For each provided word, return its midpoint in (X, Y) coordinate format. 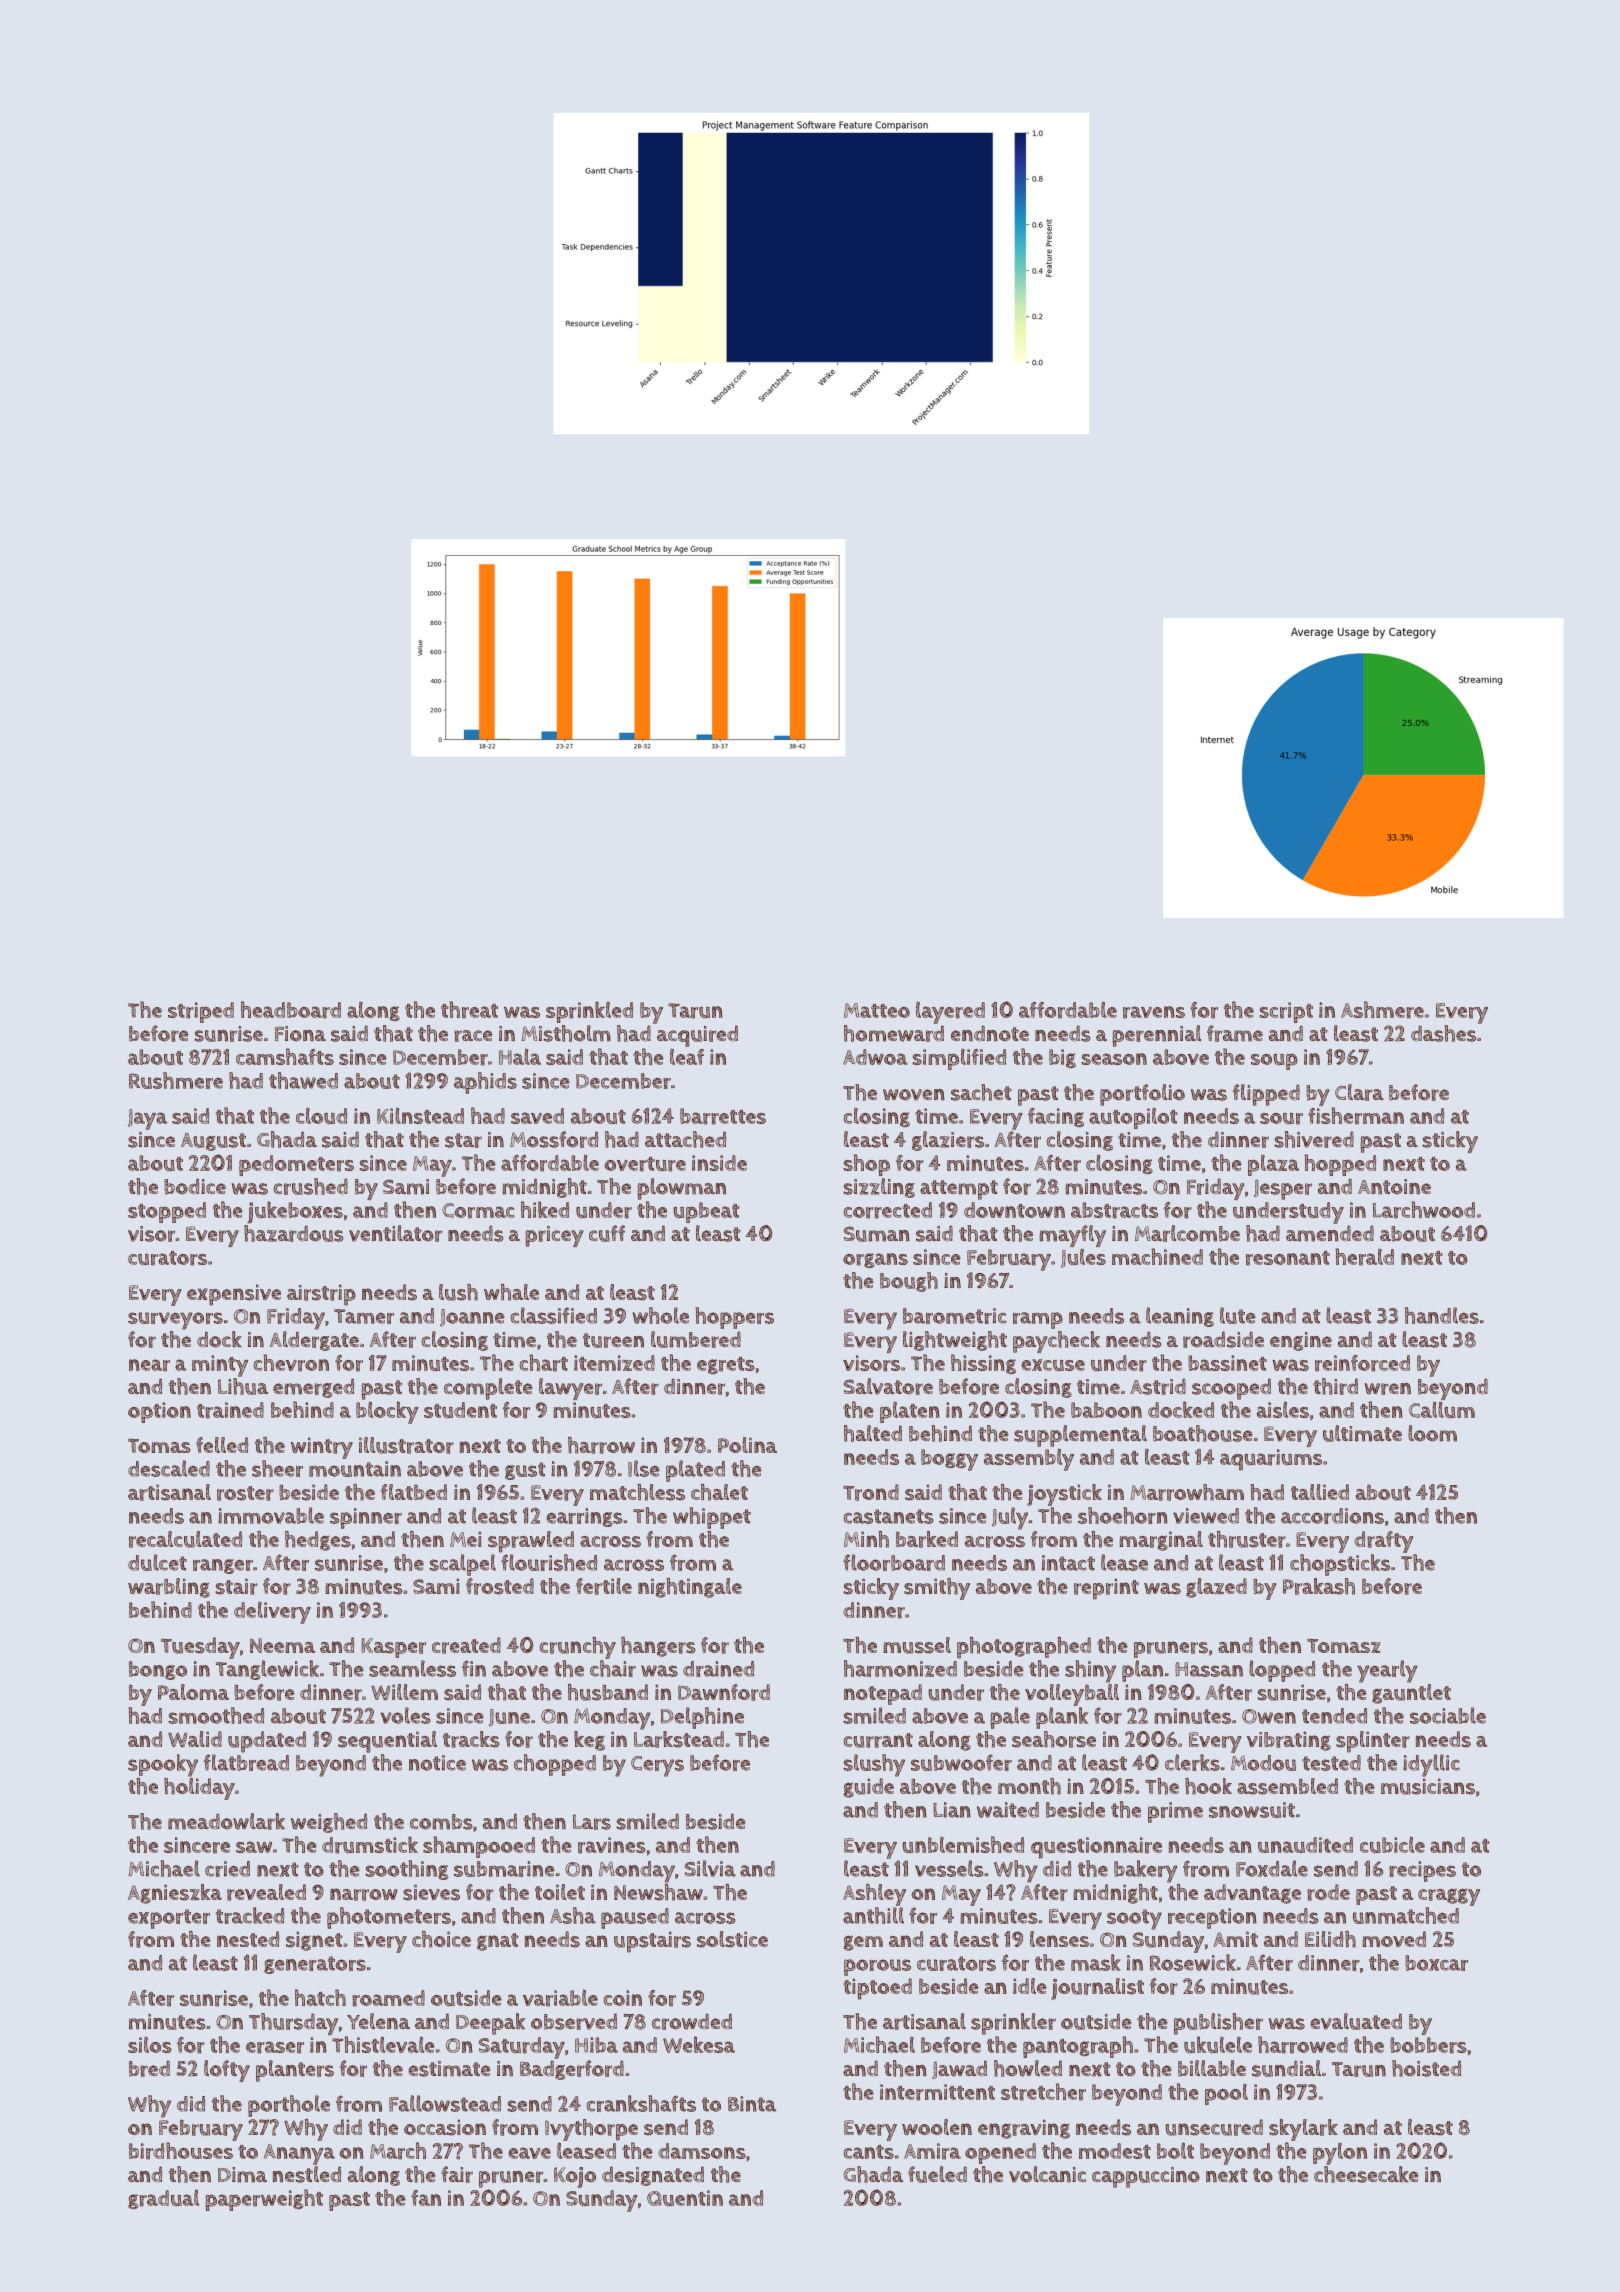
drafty (1384, 1542)
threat (469, 1010)
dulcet (157, 1562)
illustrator (406, 1445)
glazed (1216, 1588)
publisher (1218, 2024)
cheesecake (1366, 2174)
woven (914, 1095)
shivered (1314, 1139)
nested (248, 1939)
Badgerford (572, 2070)
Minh (866, 1539)
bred (149, 2068)
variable (560, 1998)
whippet (712, 1518)
